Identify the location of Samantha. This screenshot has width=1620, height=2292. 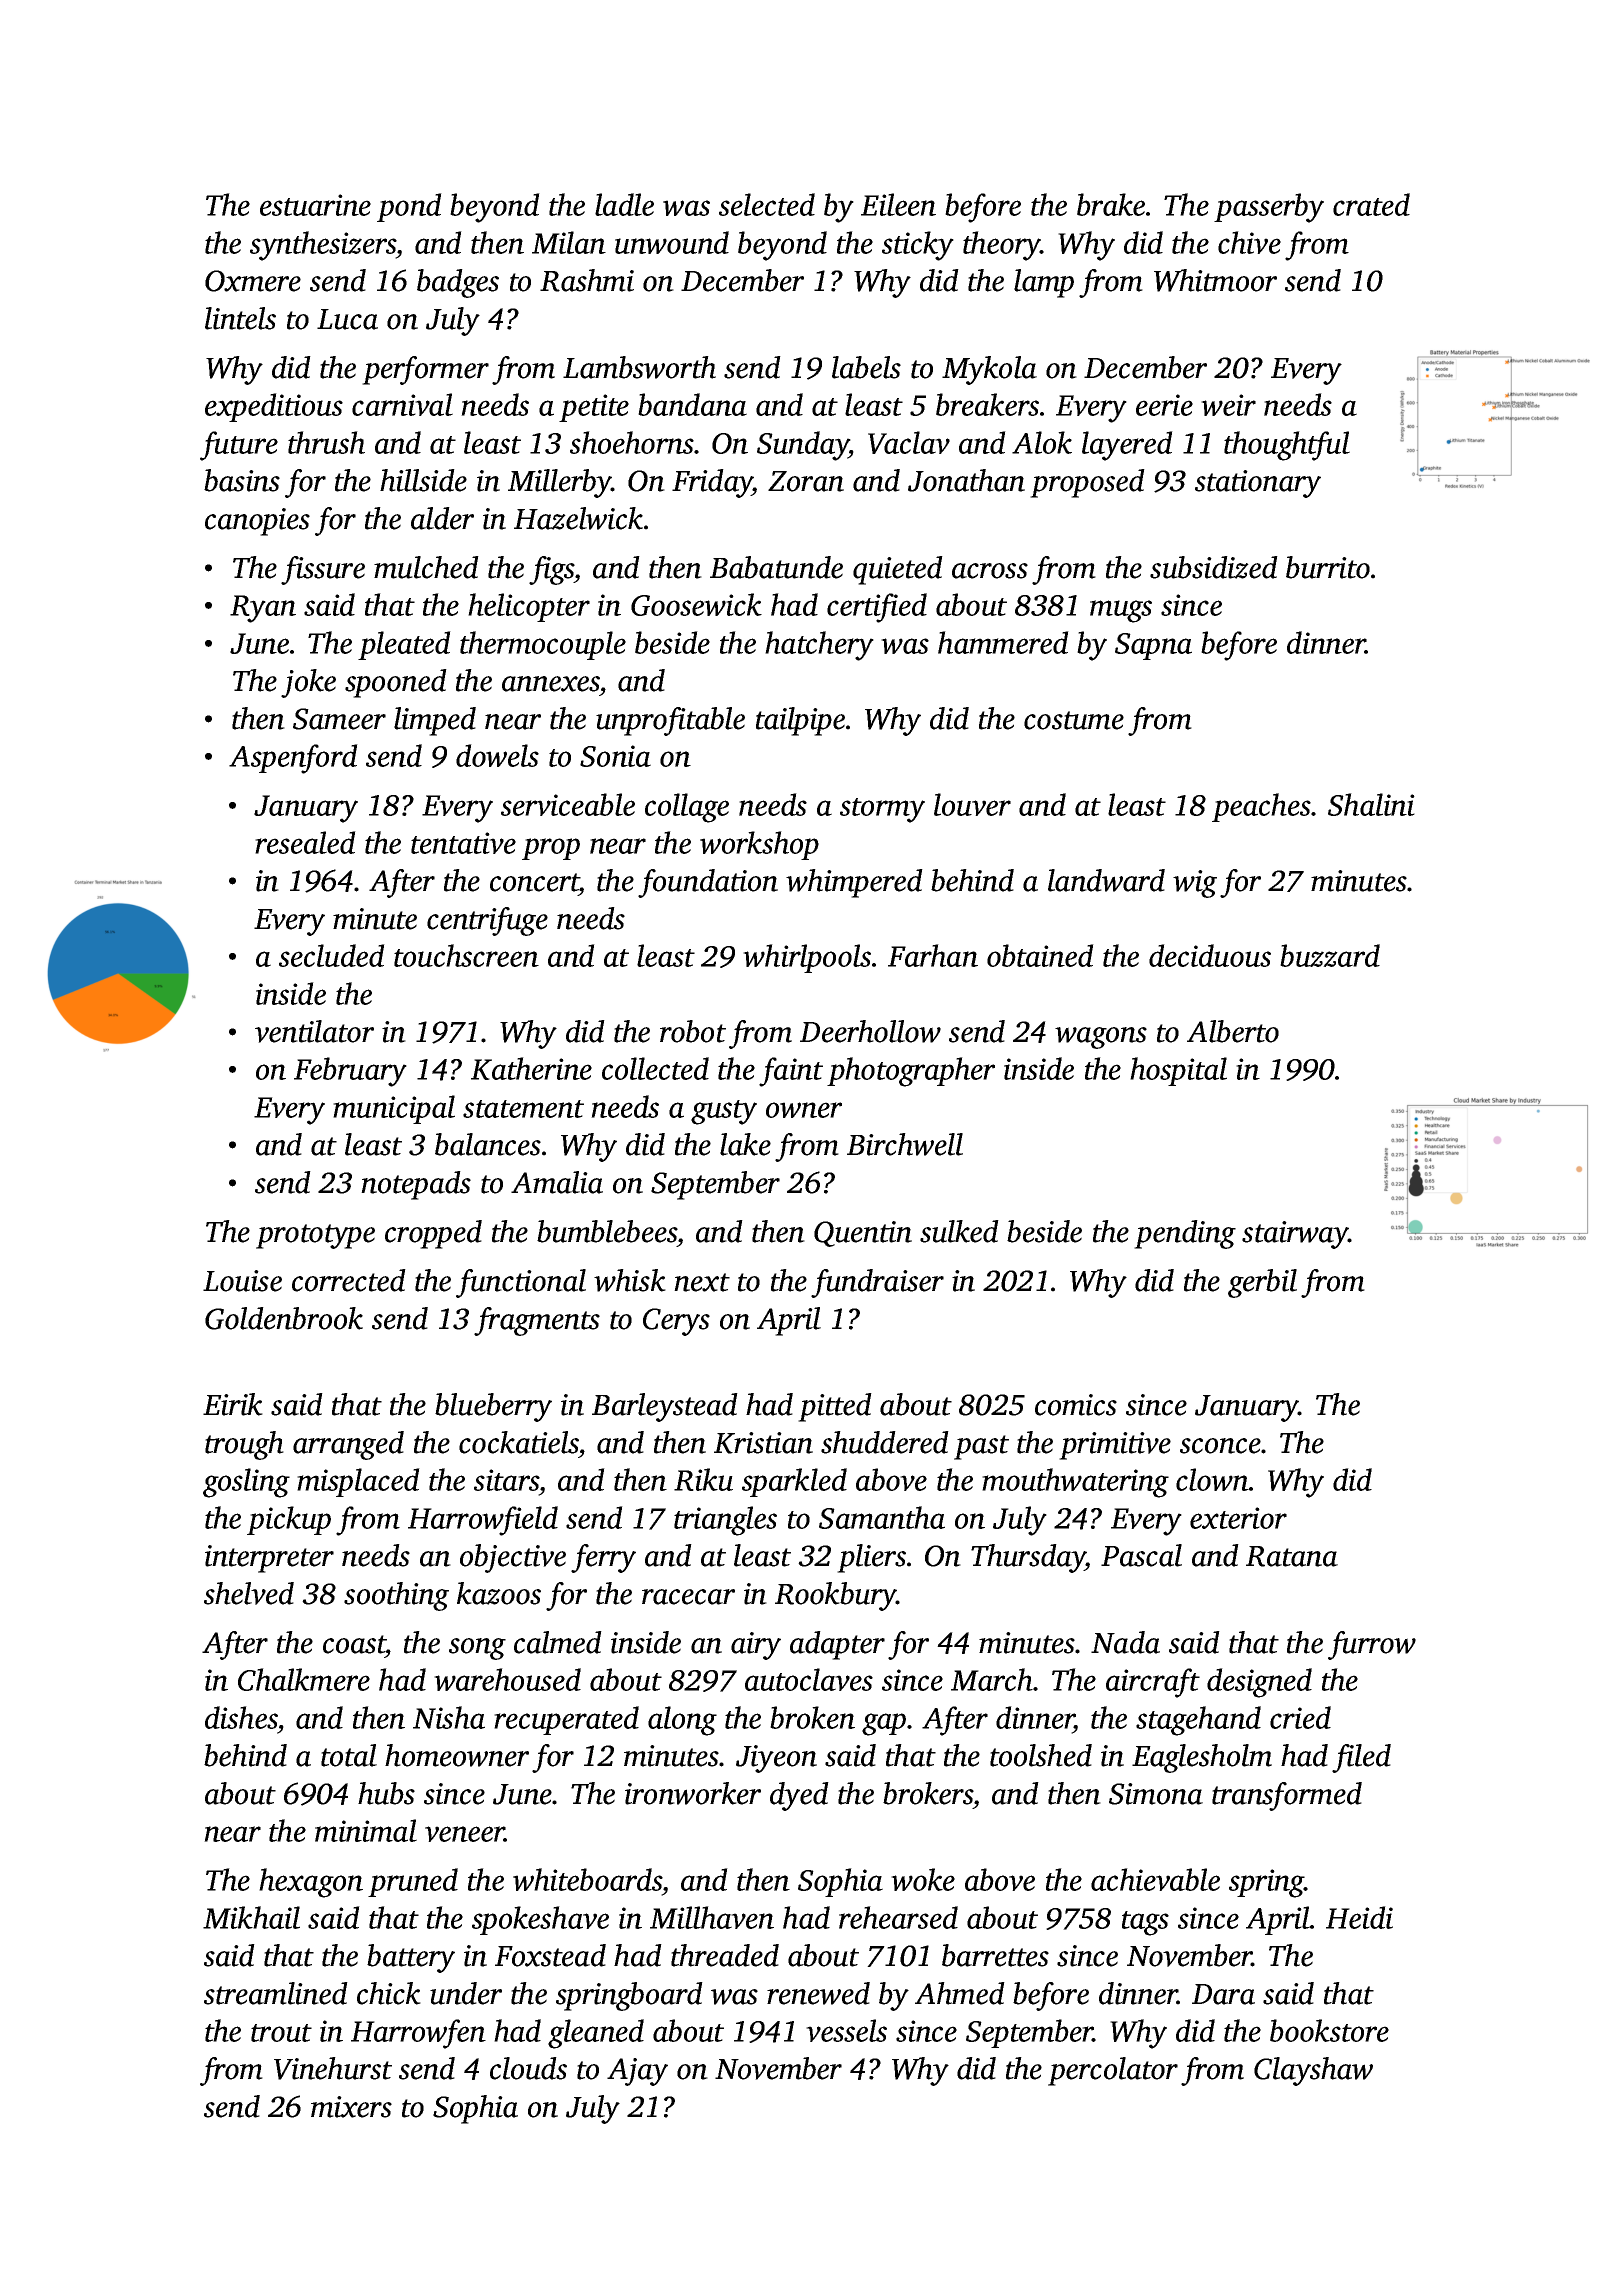
(882, 1517).
